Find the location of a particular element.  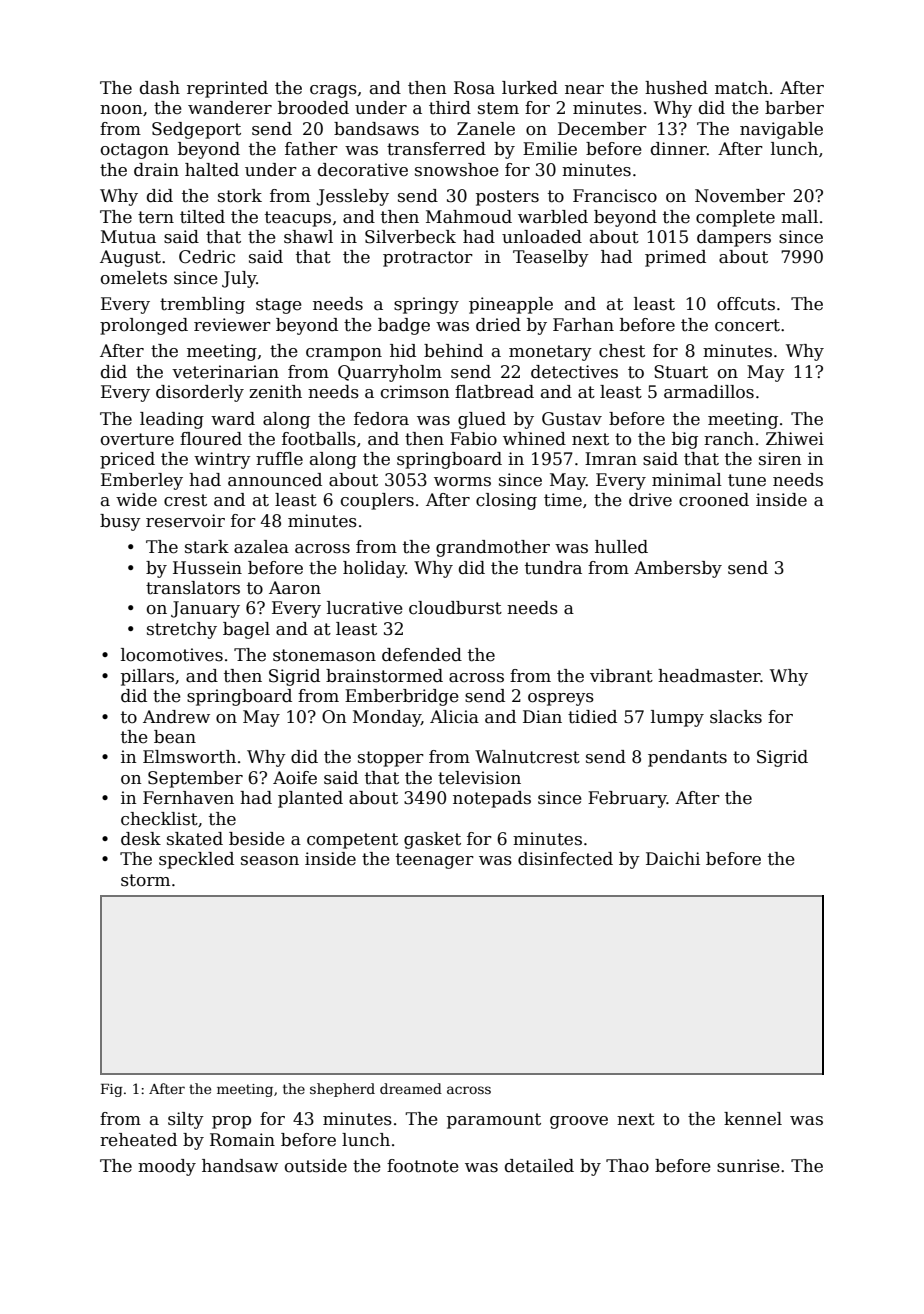

noon is located at coordinates (121, 110).
